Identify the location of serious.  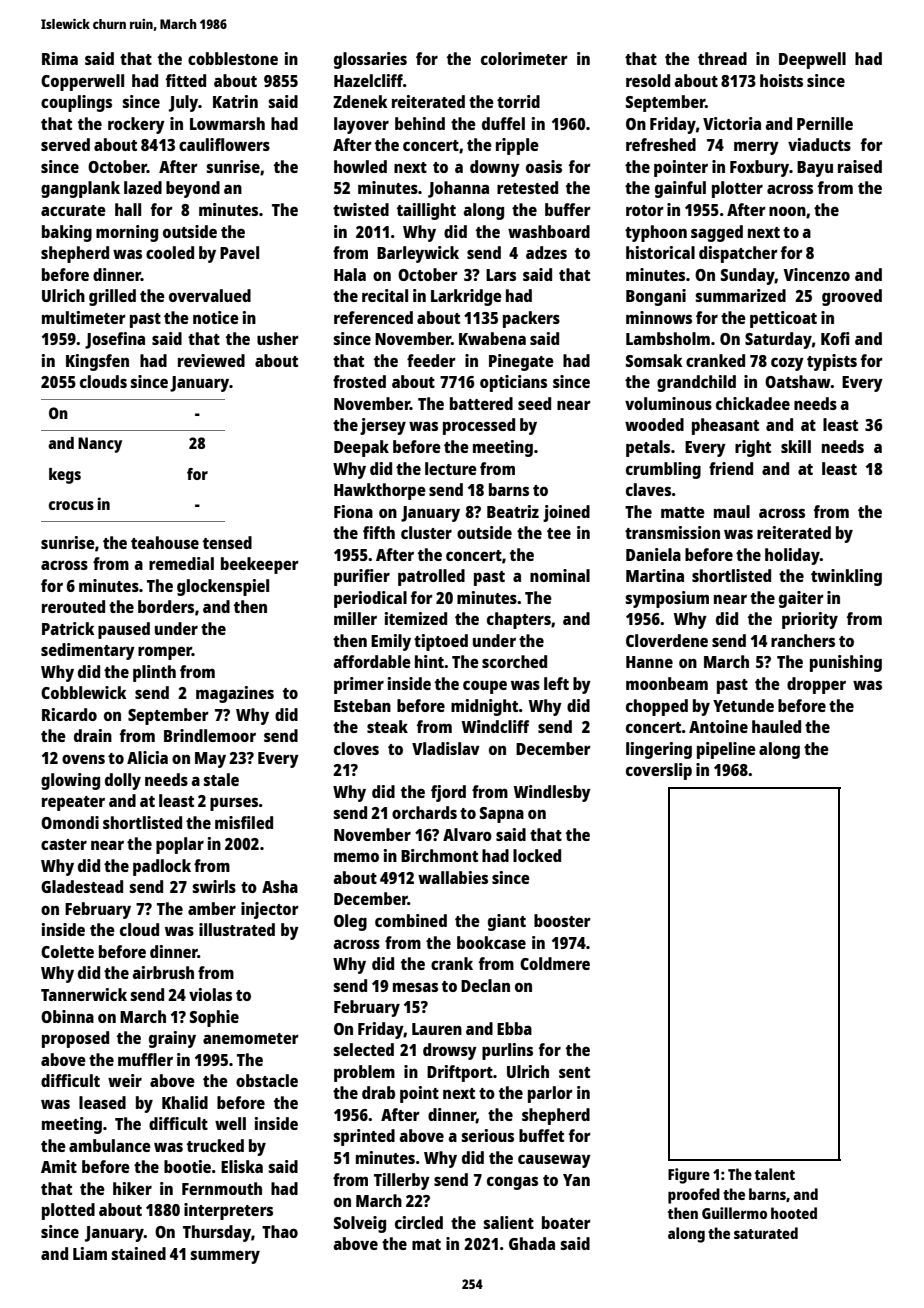
(487, 1135).
